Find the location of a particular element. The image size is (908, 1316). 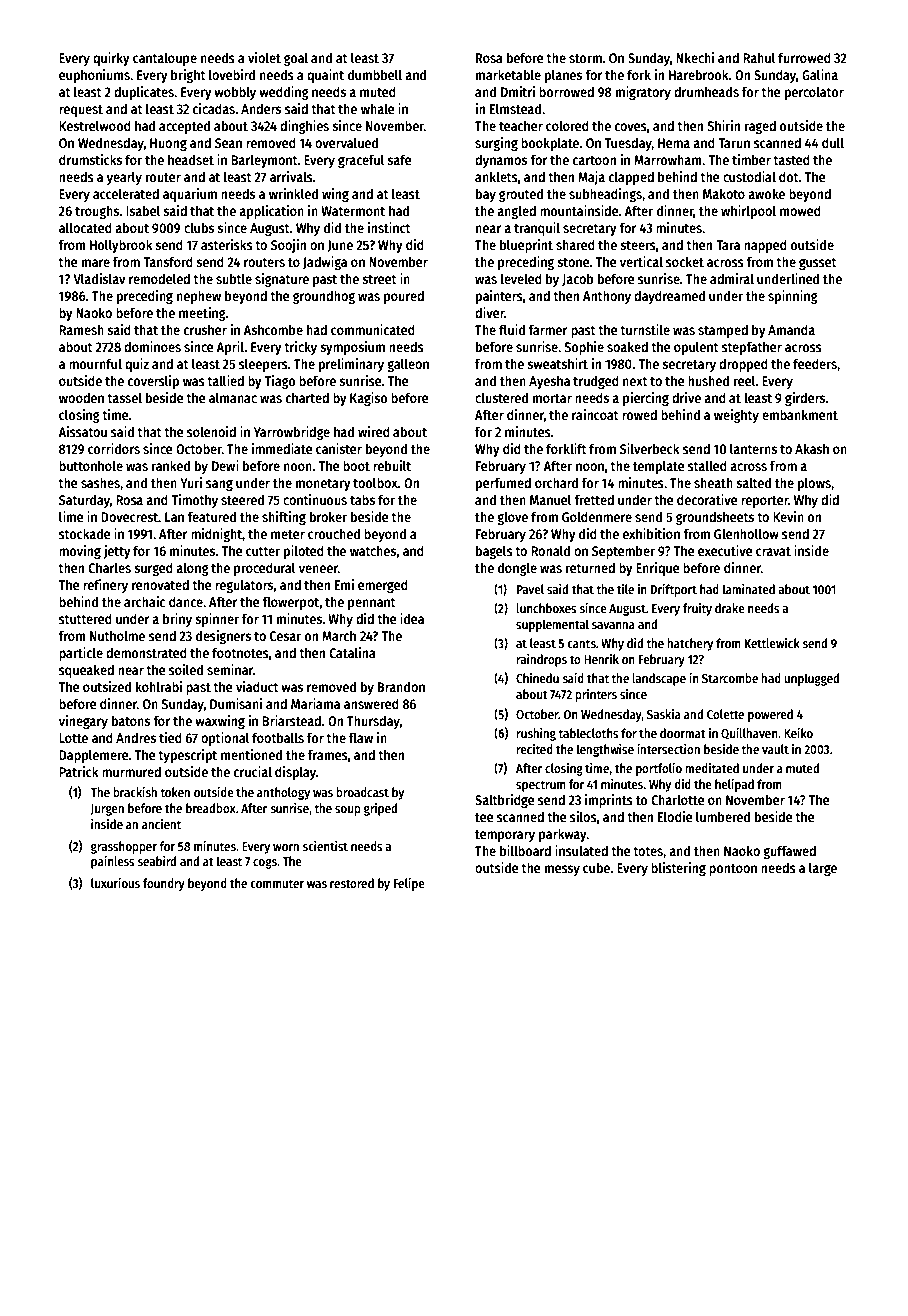

migratory is located at coordinates (643, 93).
